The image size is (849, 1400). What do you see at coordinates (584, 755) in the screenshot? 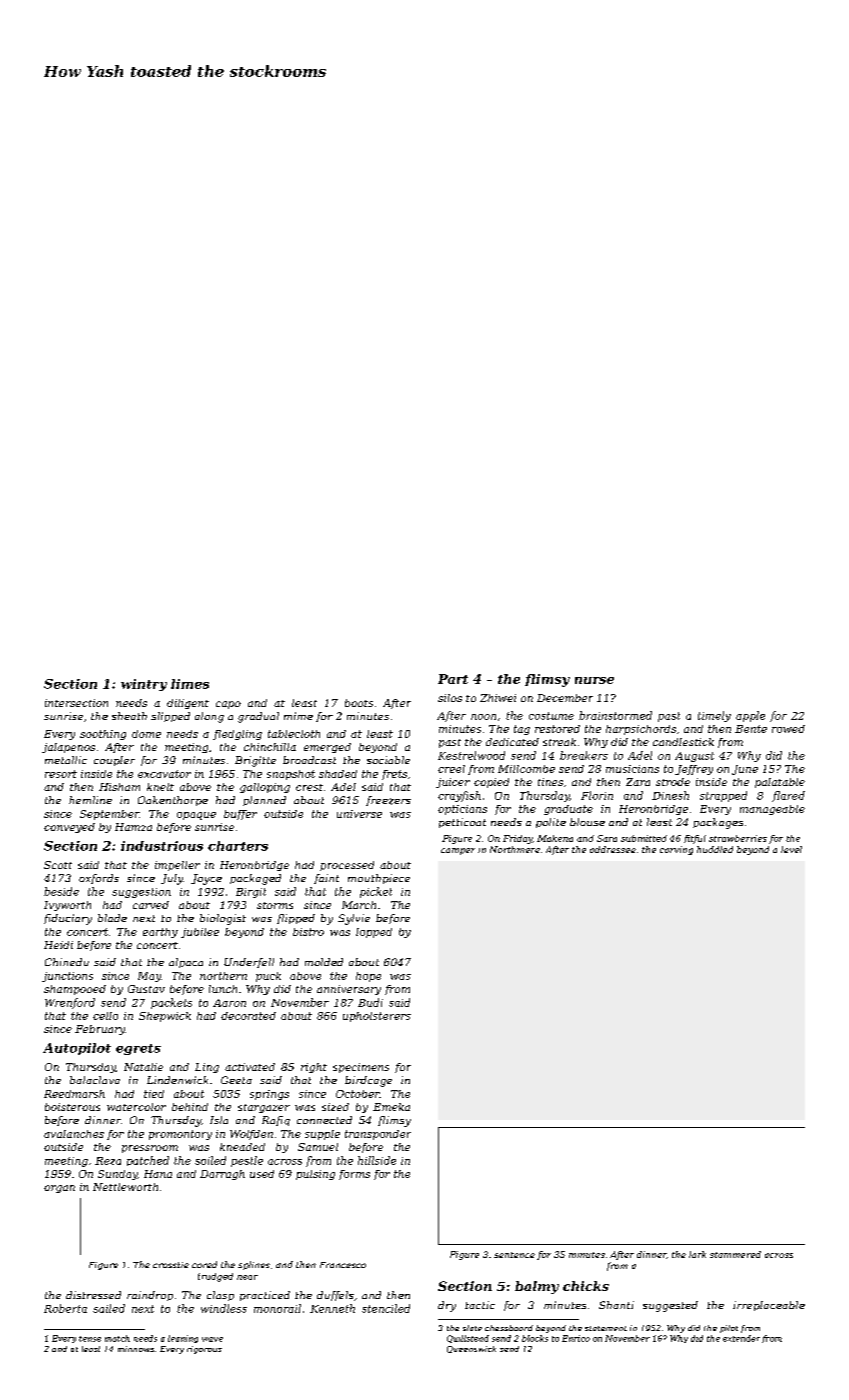
I see `breakers` at bounding box center [584, 755].
